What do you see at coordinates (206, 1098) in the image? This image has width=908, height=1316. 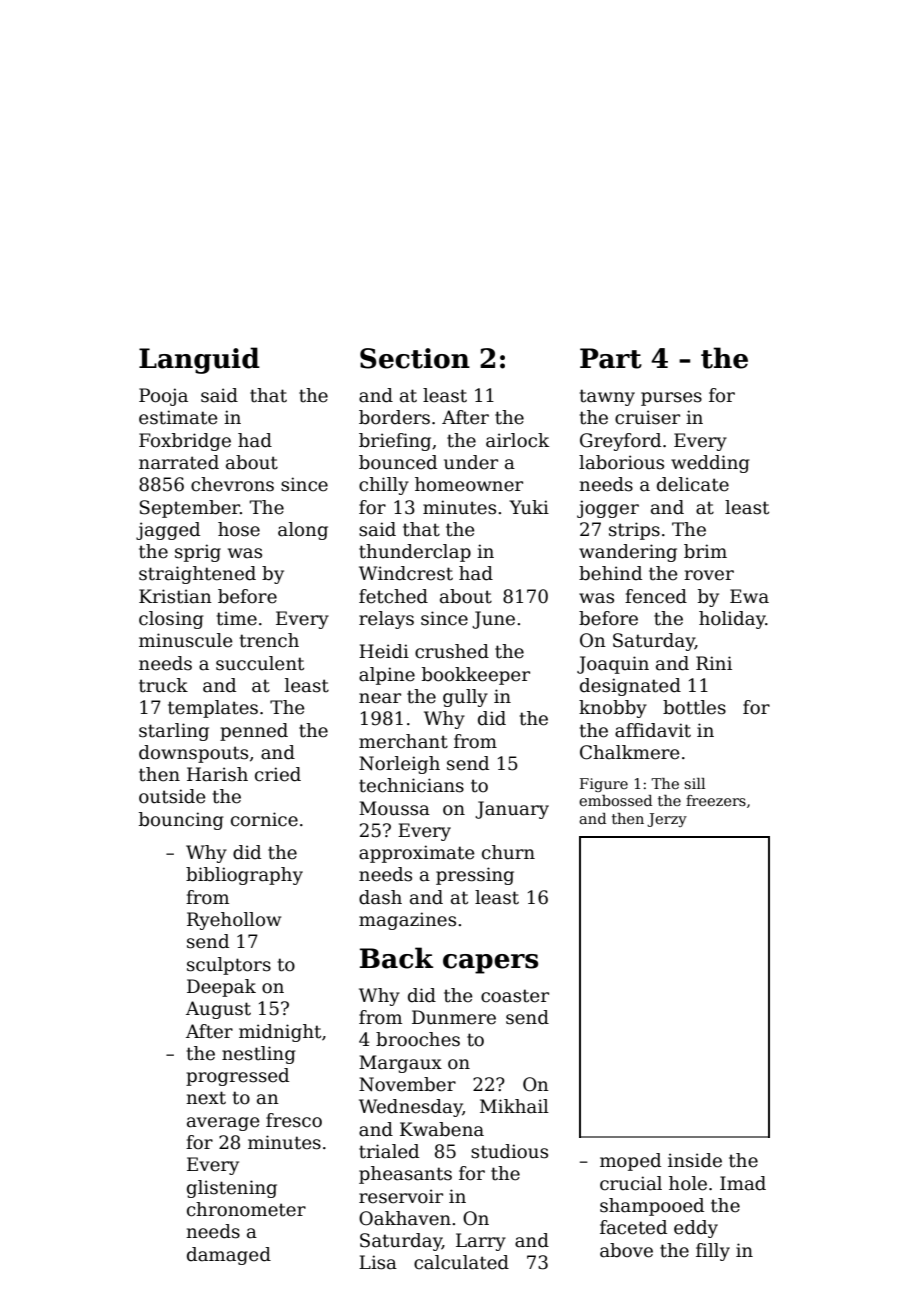 I see `next` at bounding box center [206, 1098].
